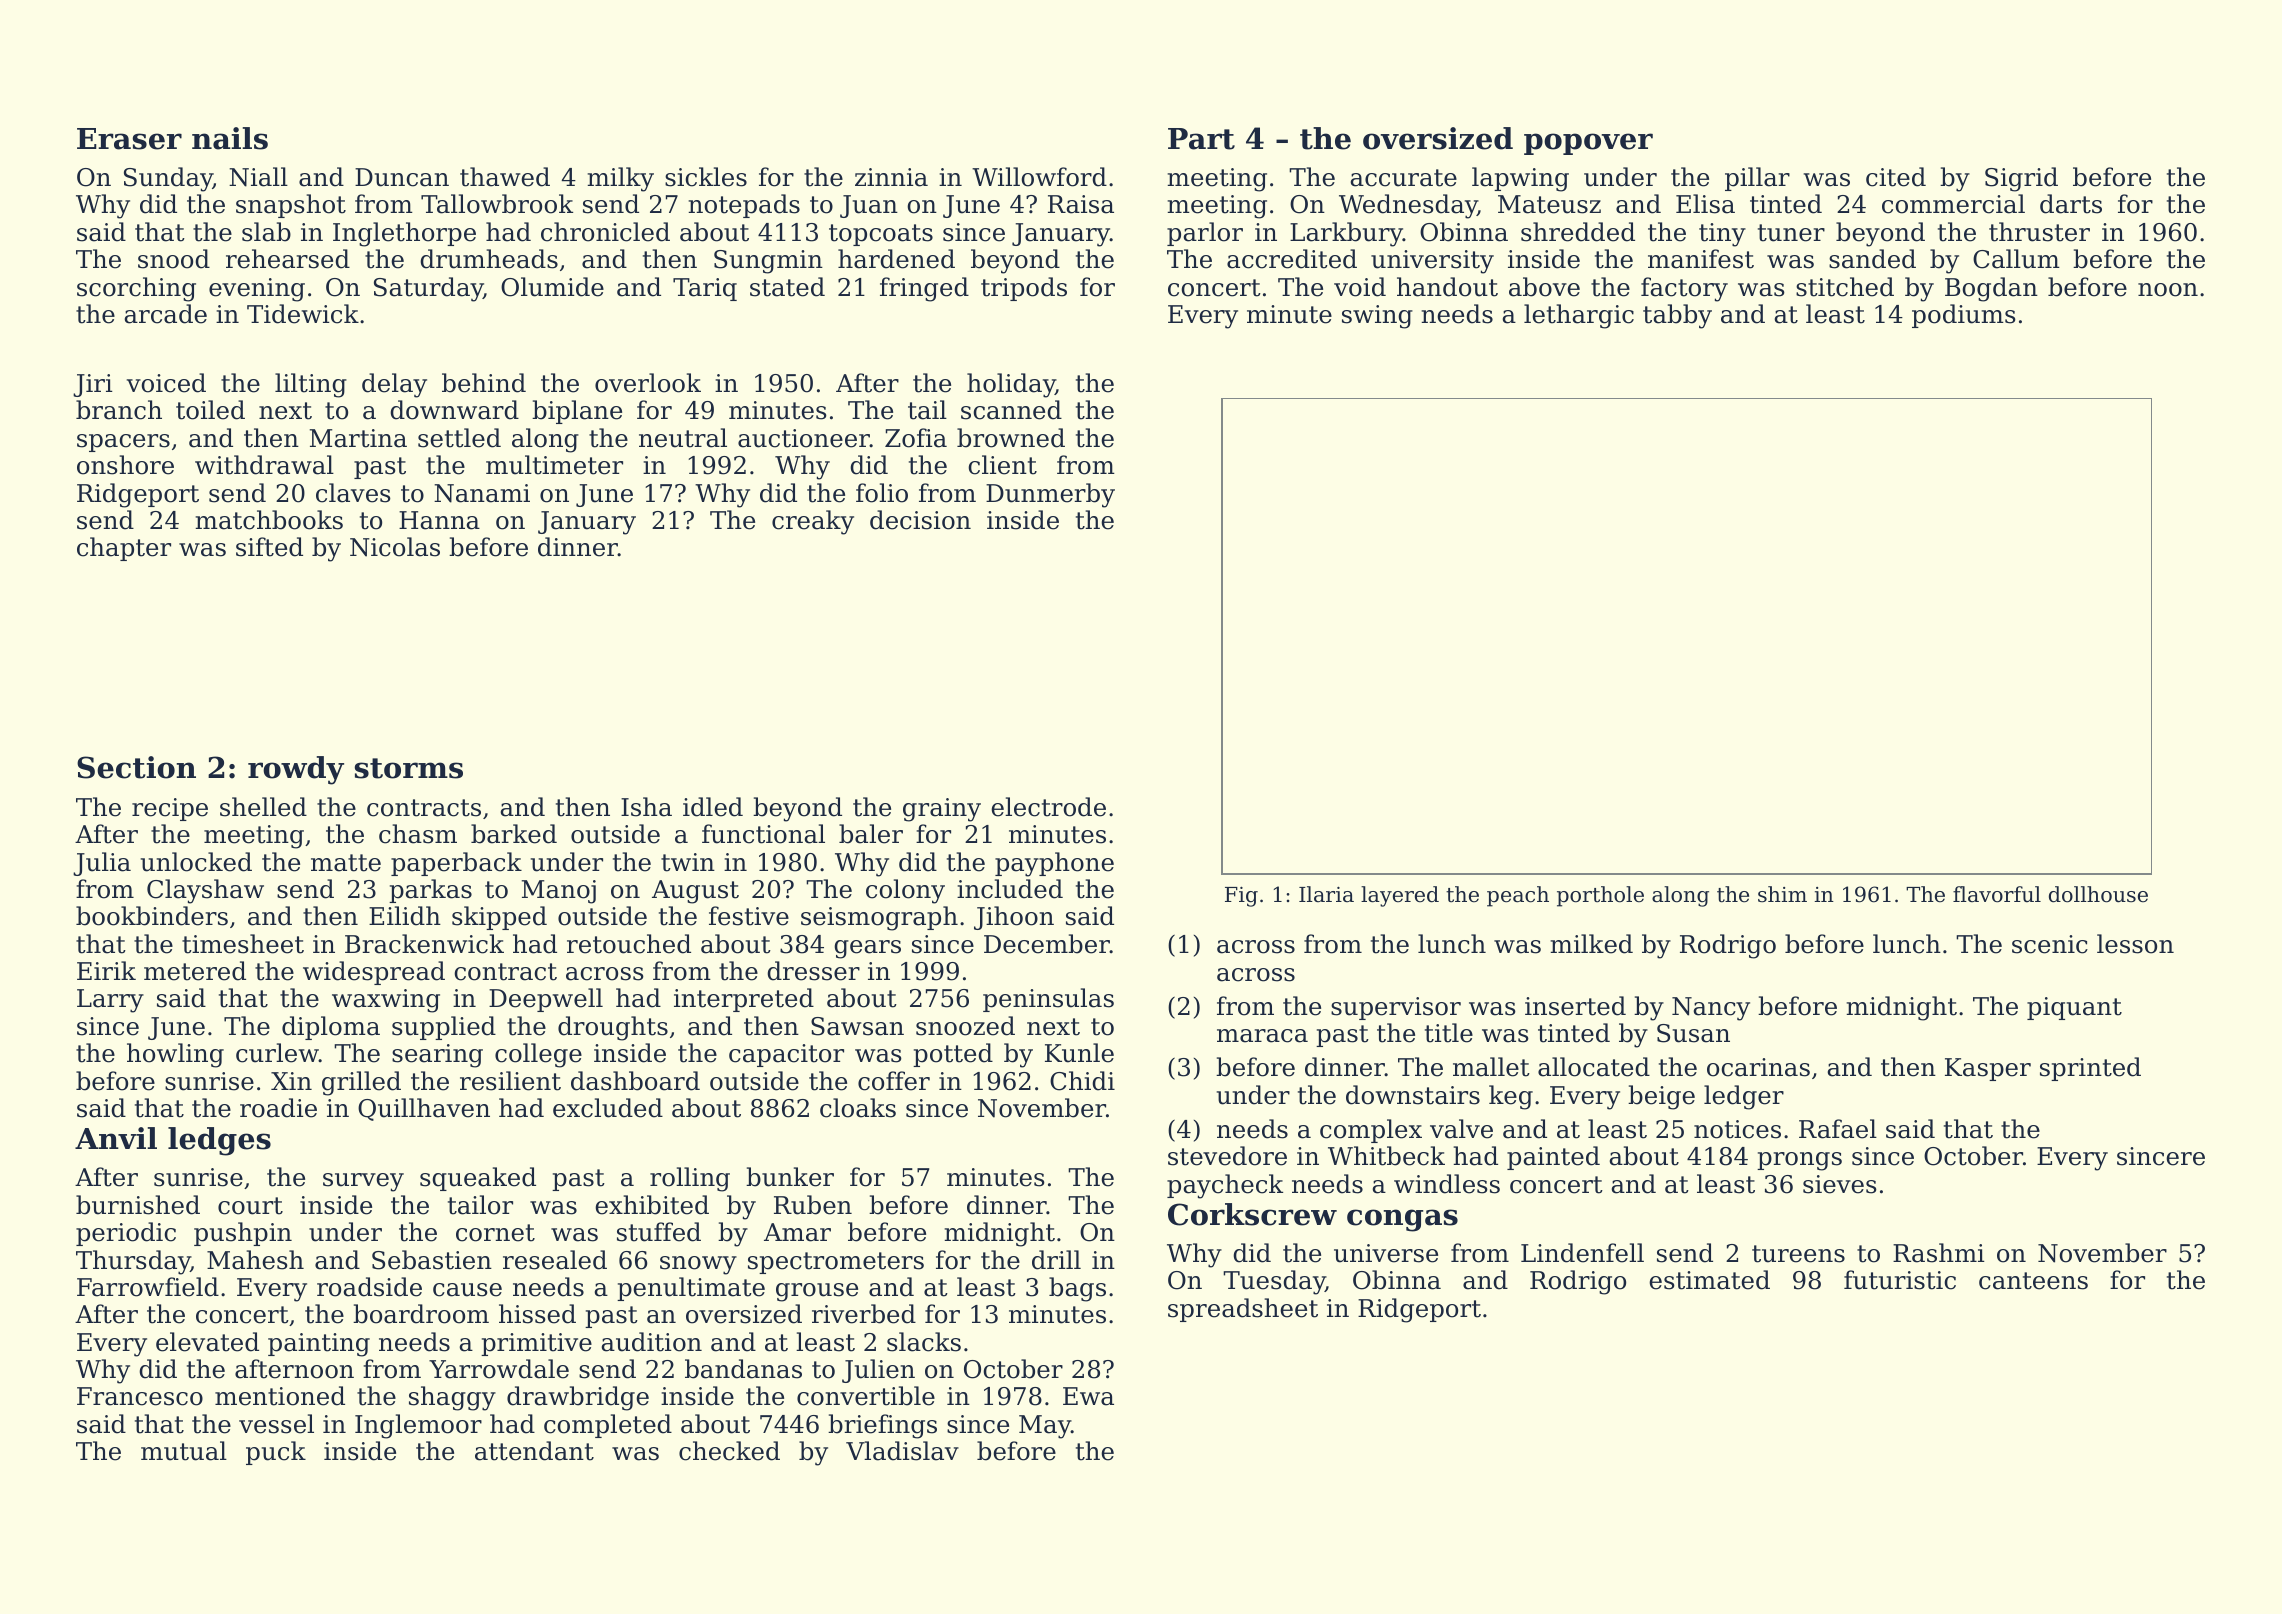 The width and height of the document is (2282, 1614). I want to click on matchbooks, so click(269, 520).
